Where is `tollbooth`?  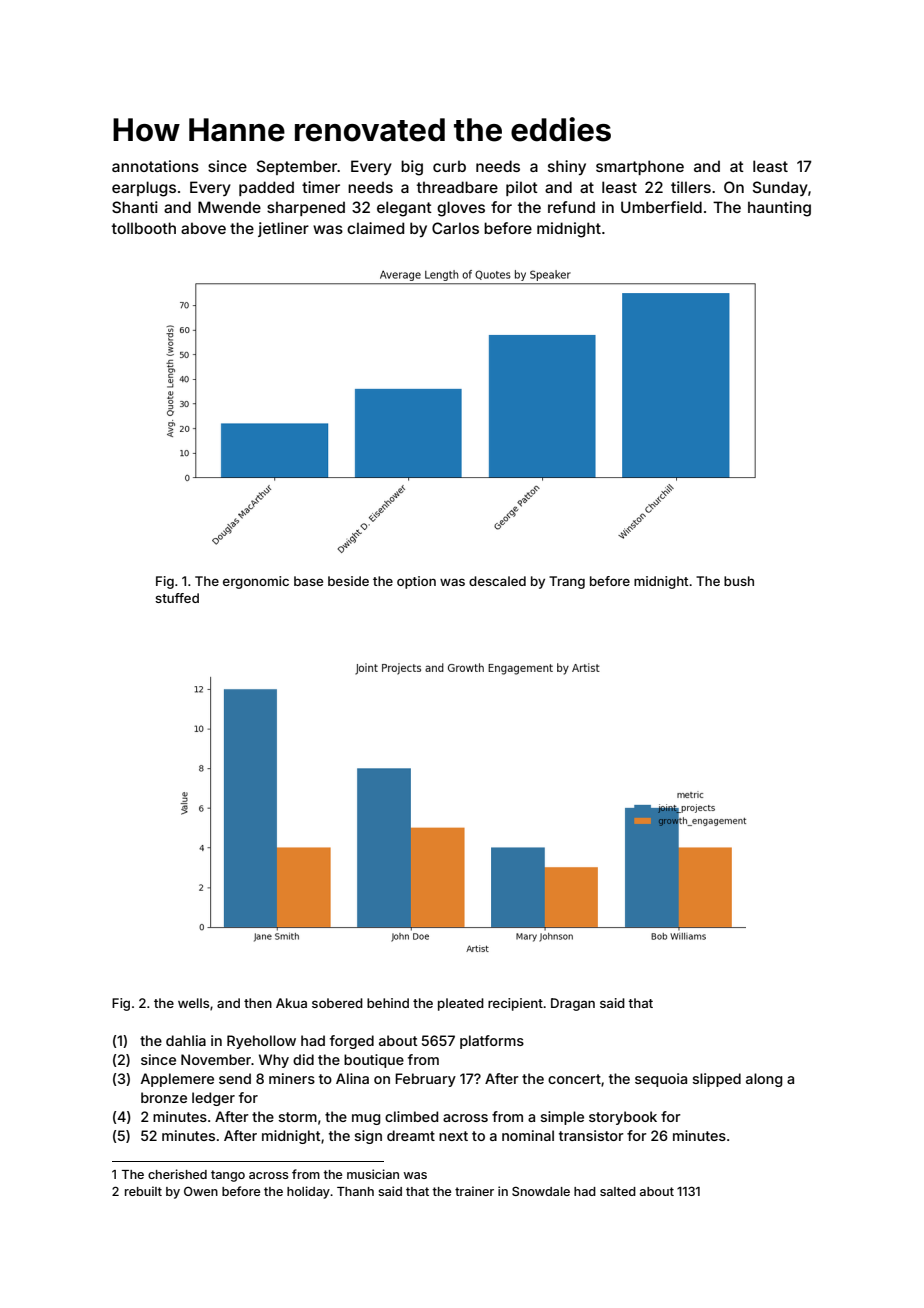 tollbooth is located at coordinates (144, 228).
